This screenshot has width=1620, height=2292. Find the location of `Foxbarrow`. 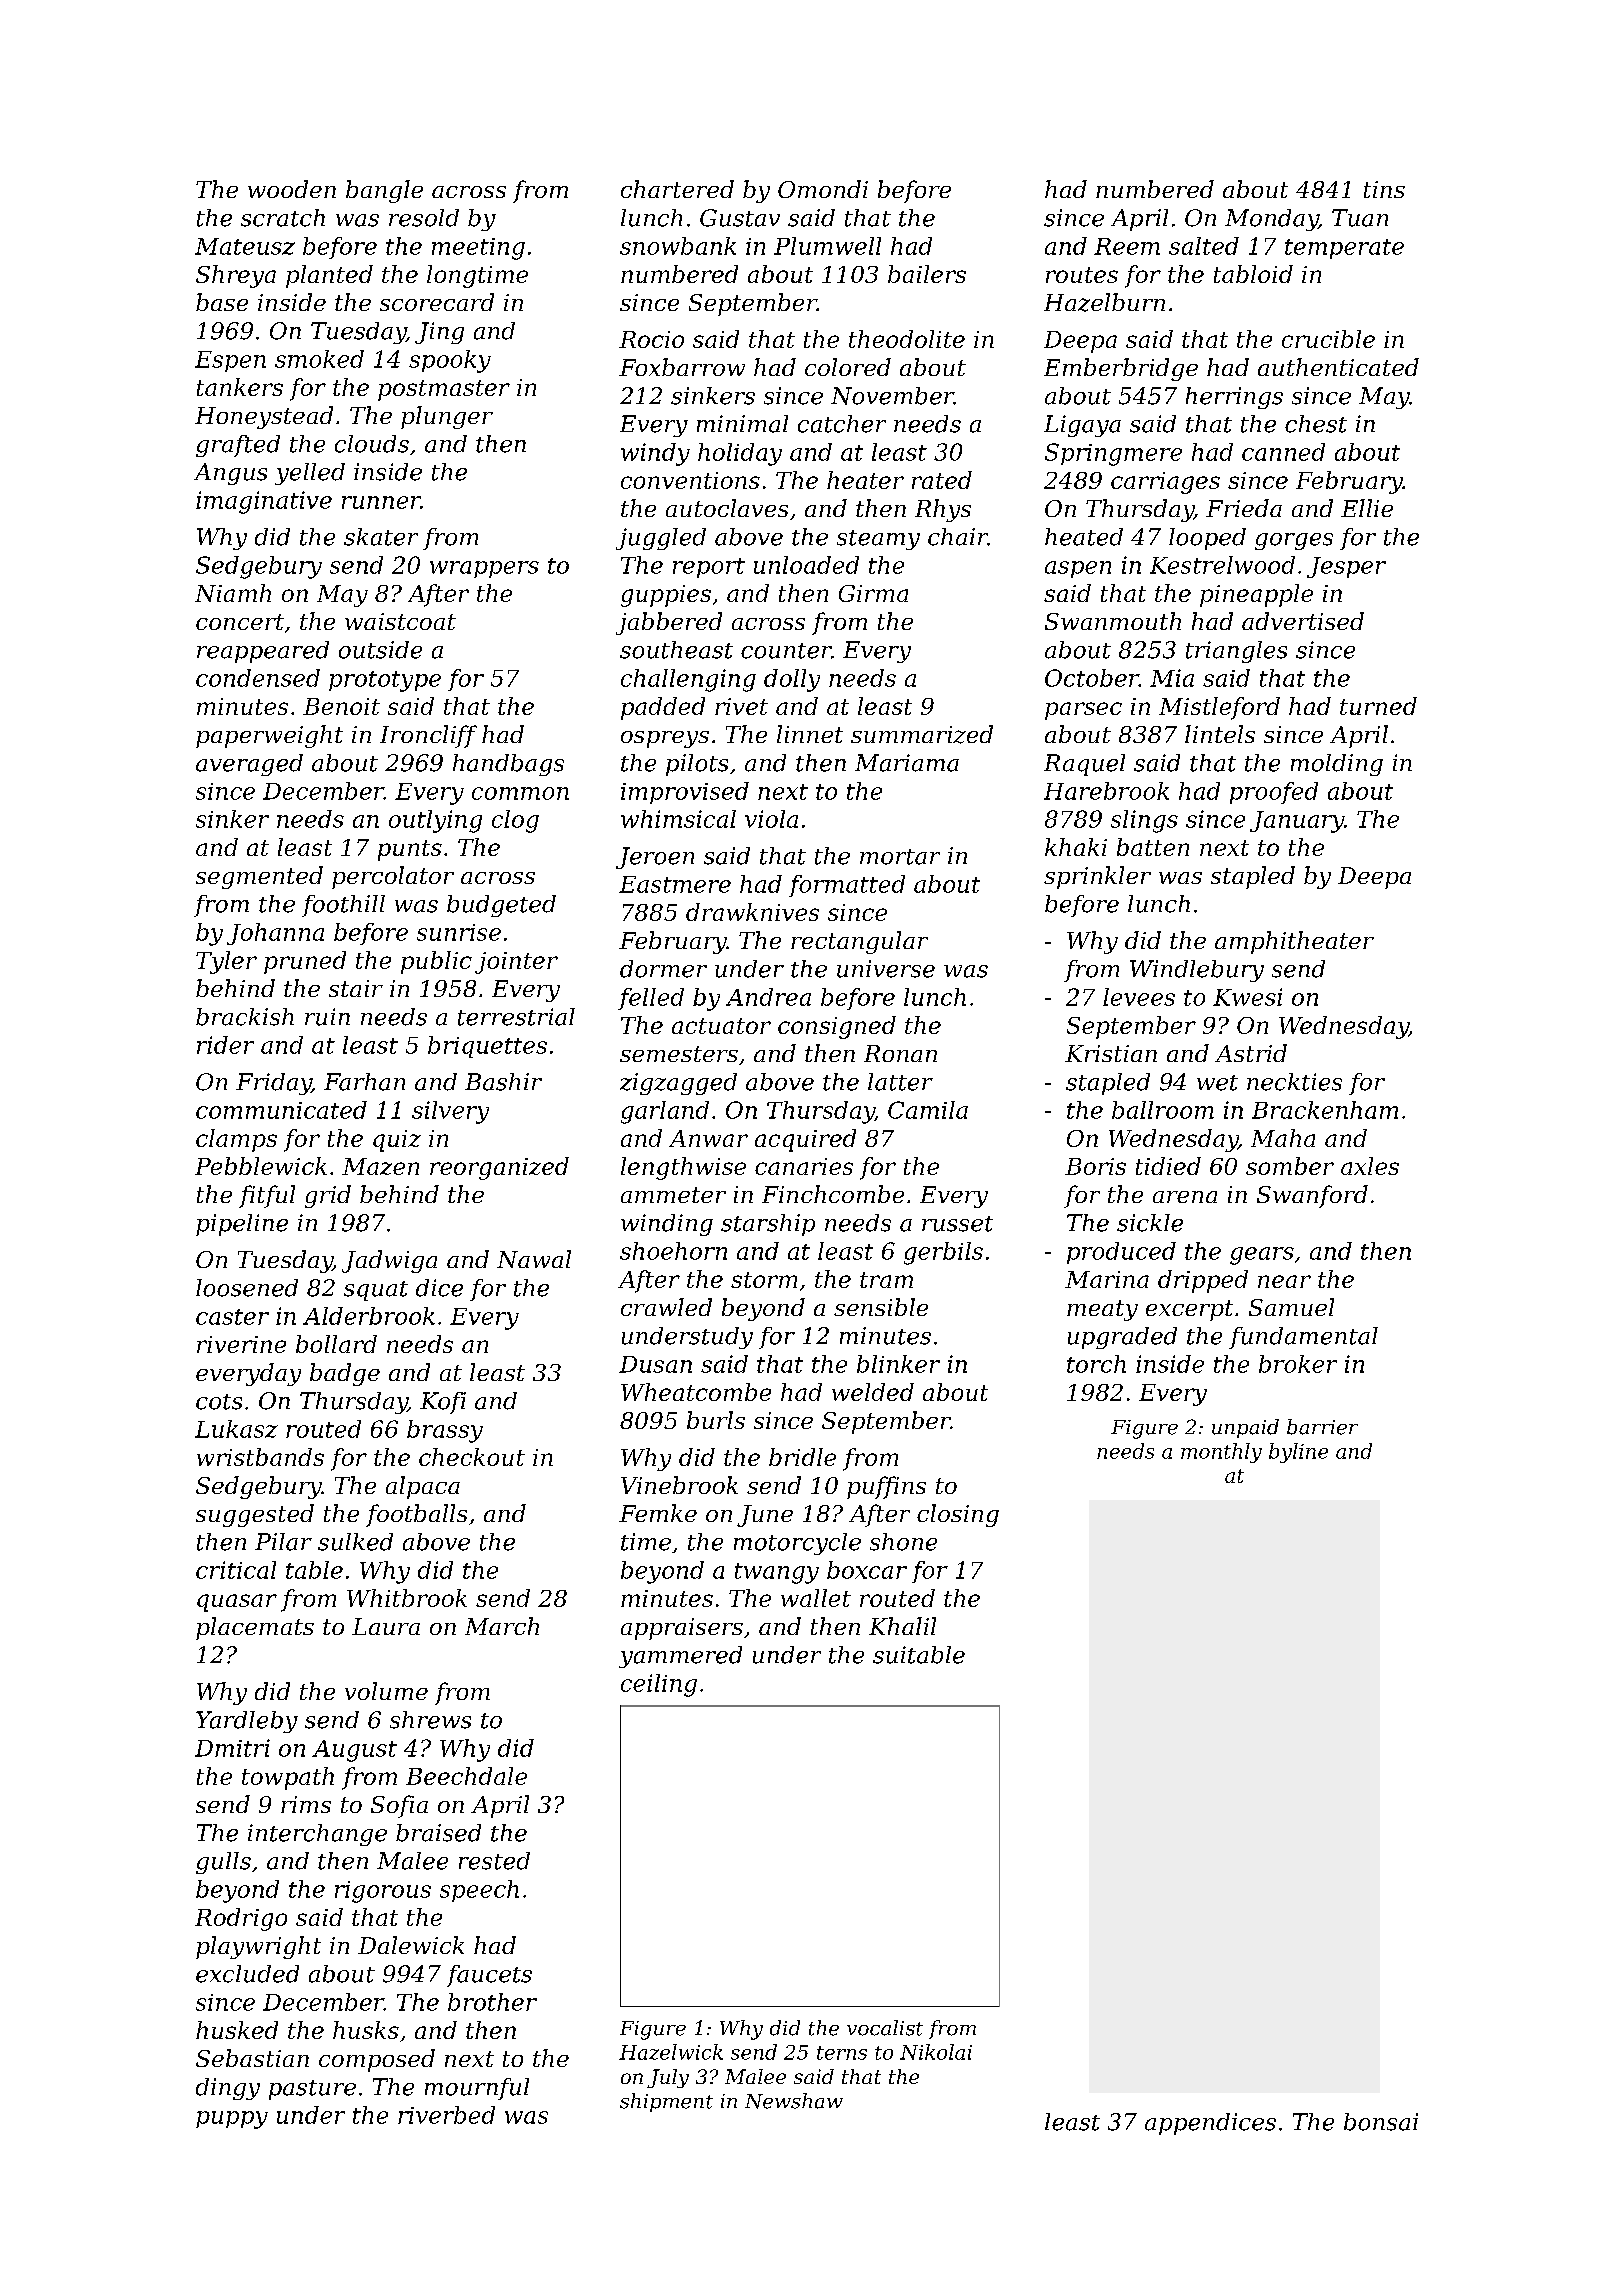

Foxbarrow is located at coordinates (682, 367).
